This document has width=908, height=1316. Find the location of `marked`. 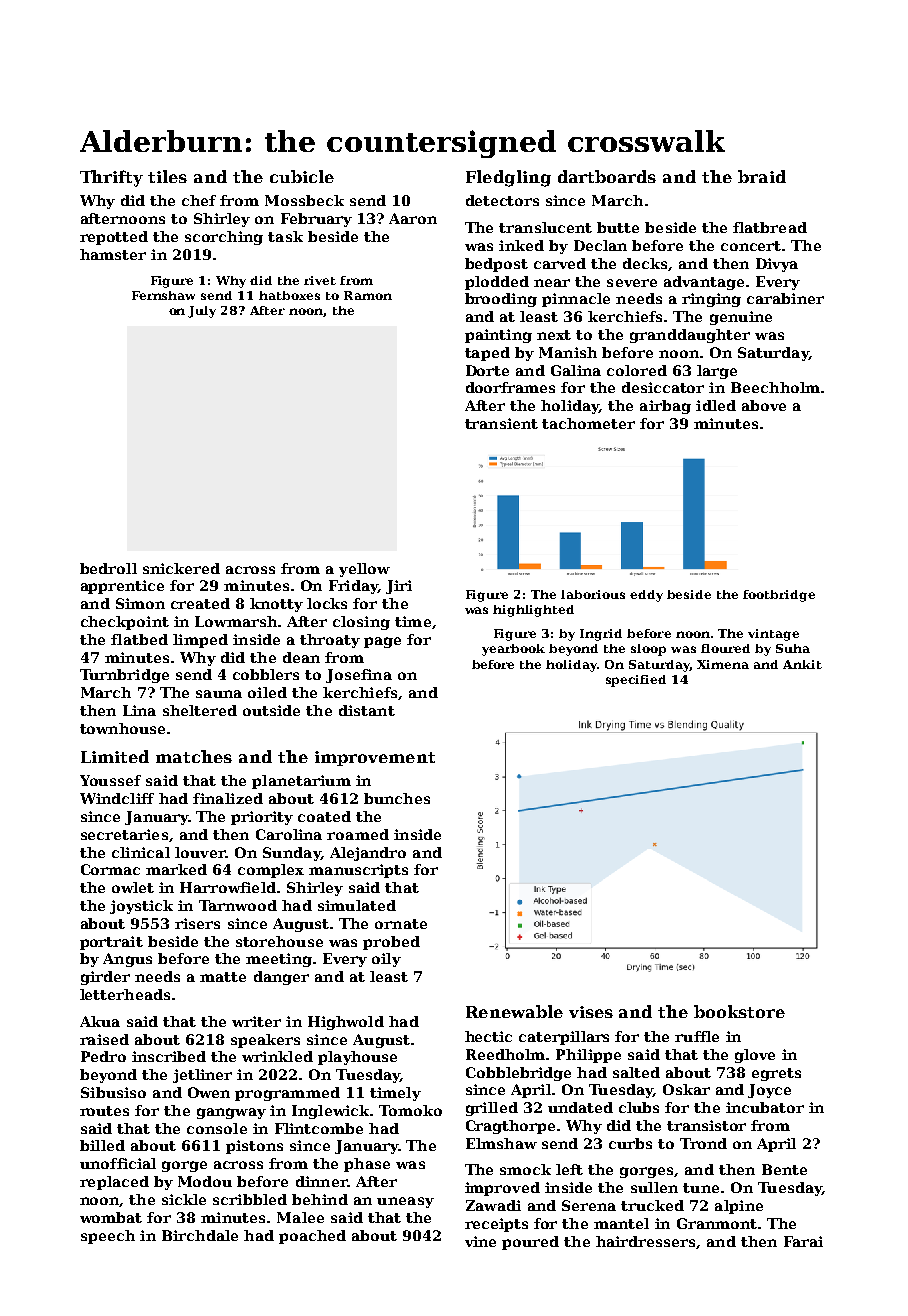

marked is located at coordinates (176, 869).
